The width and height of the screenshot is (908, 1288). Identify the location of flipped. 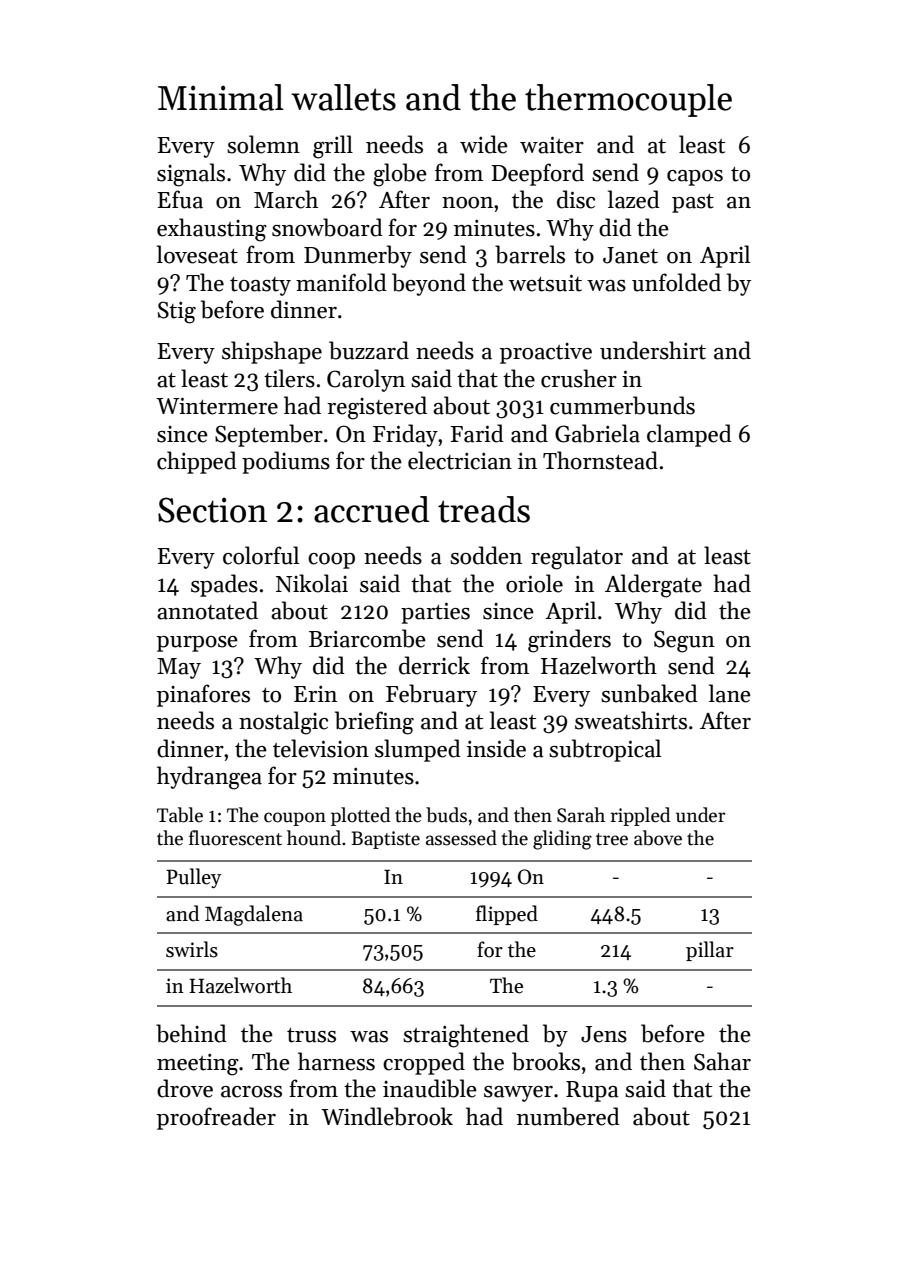
(507, 915).
